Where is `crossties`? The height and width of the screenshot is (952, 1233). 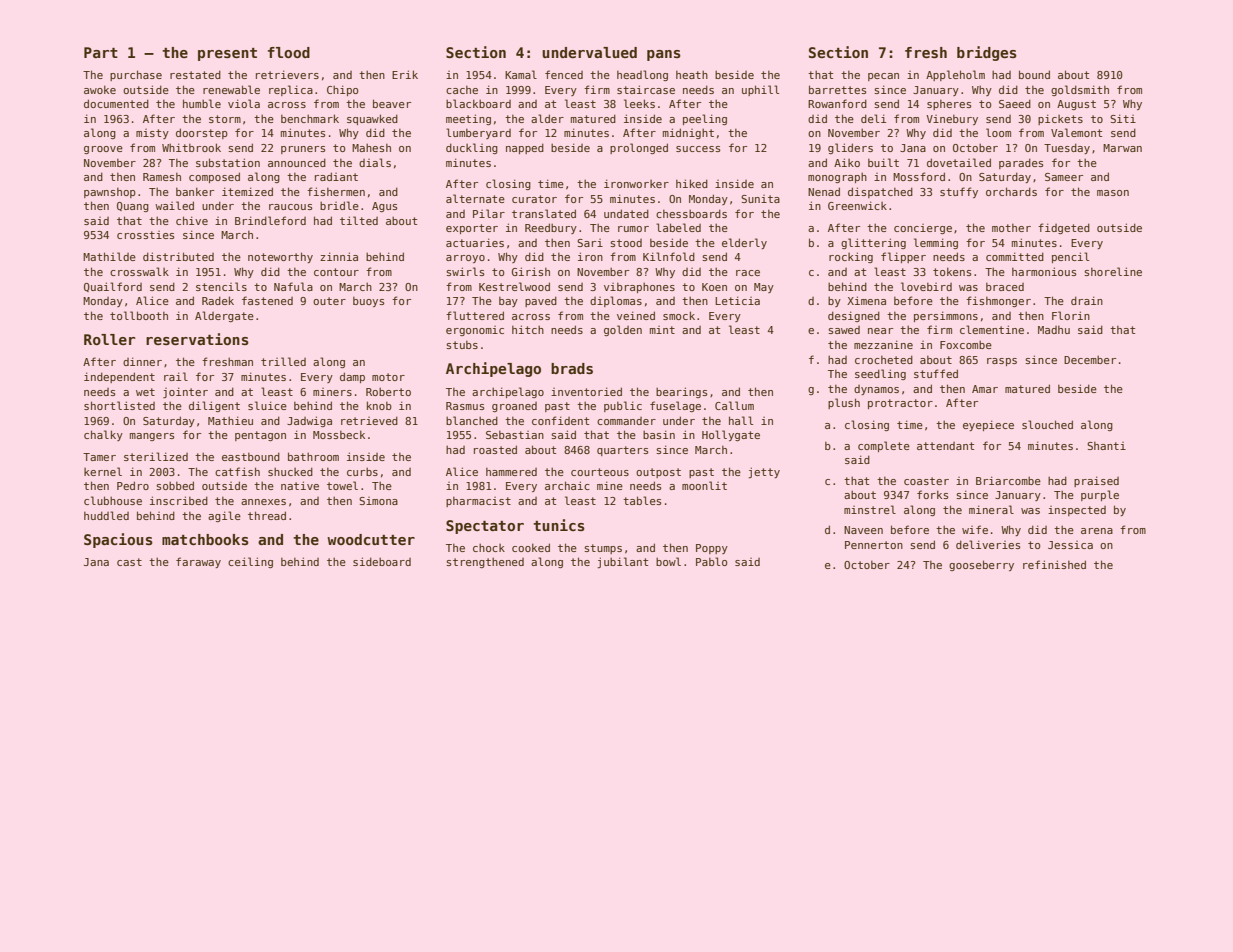
crossties is located at coordinates (145, 235).
